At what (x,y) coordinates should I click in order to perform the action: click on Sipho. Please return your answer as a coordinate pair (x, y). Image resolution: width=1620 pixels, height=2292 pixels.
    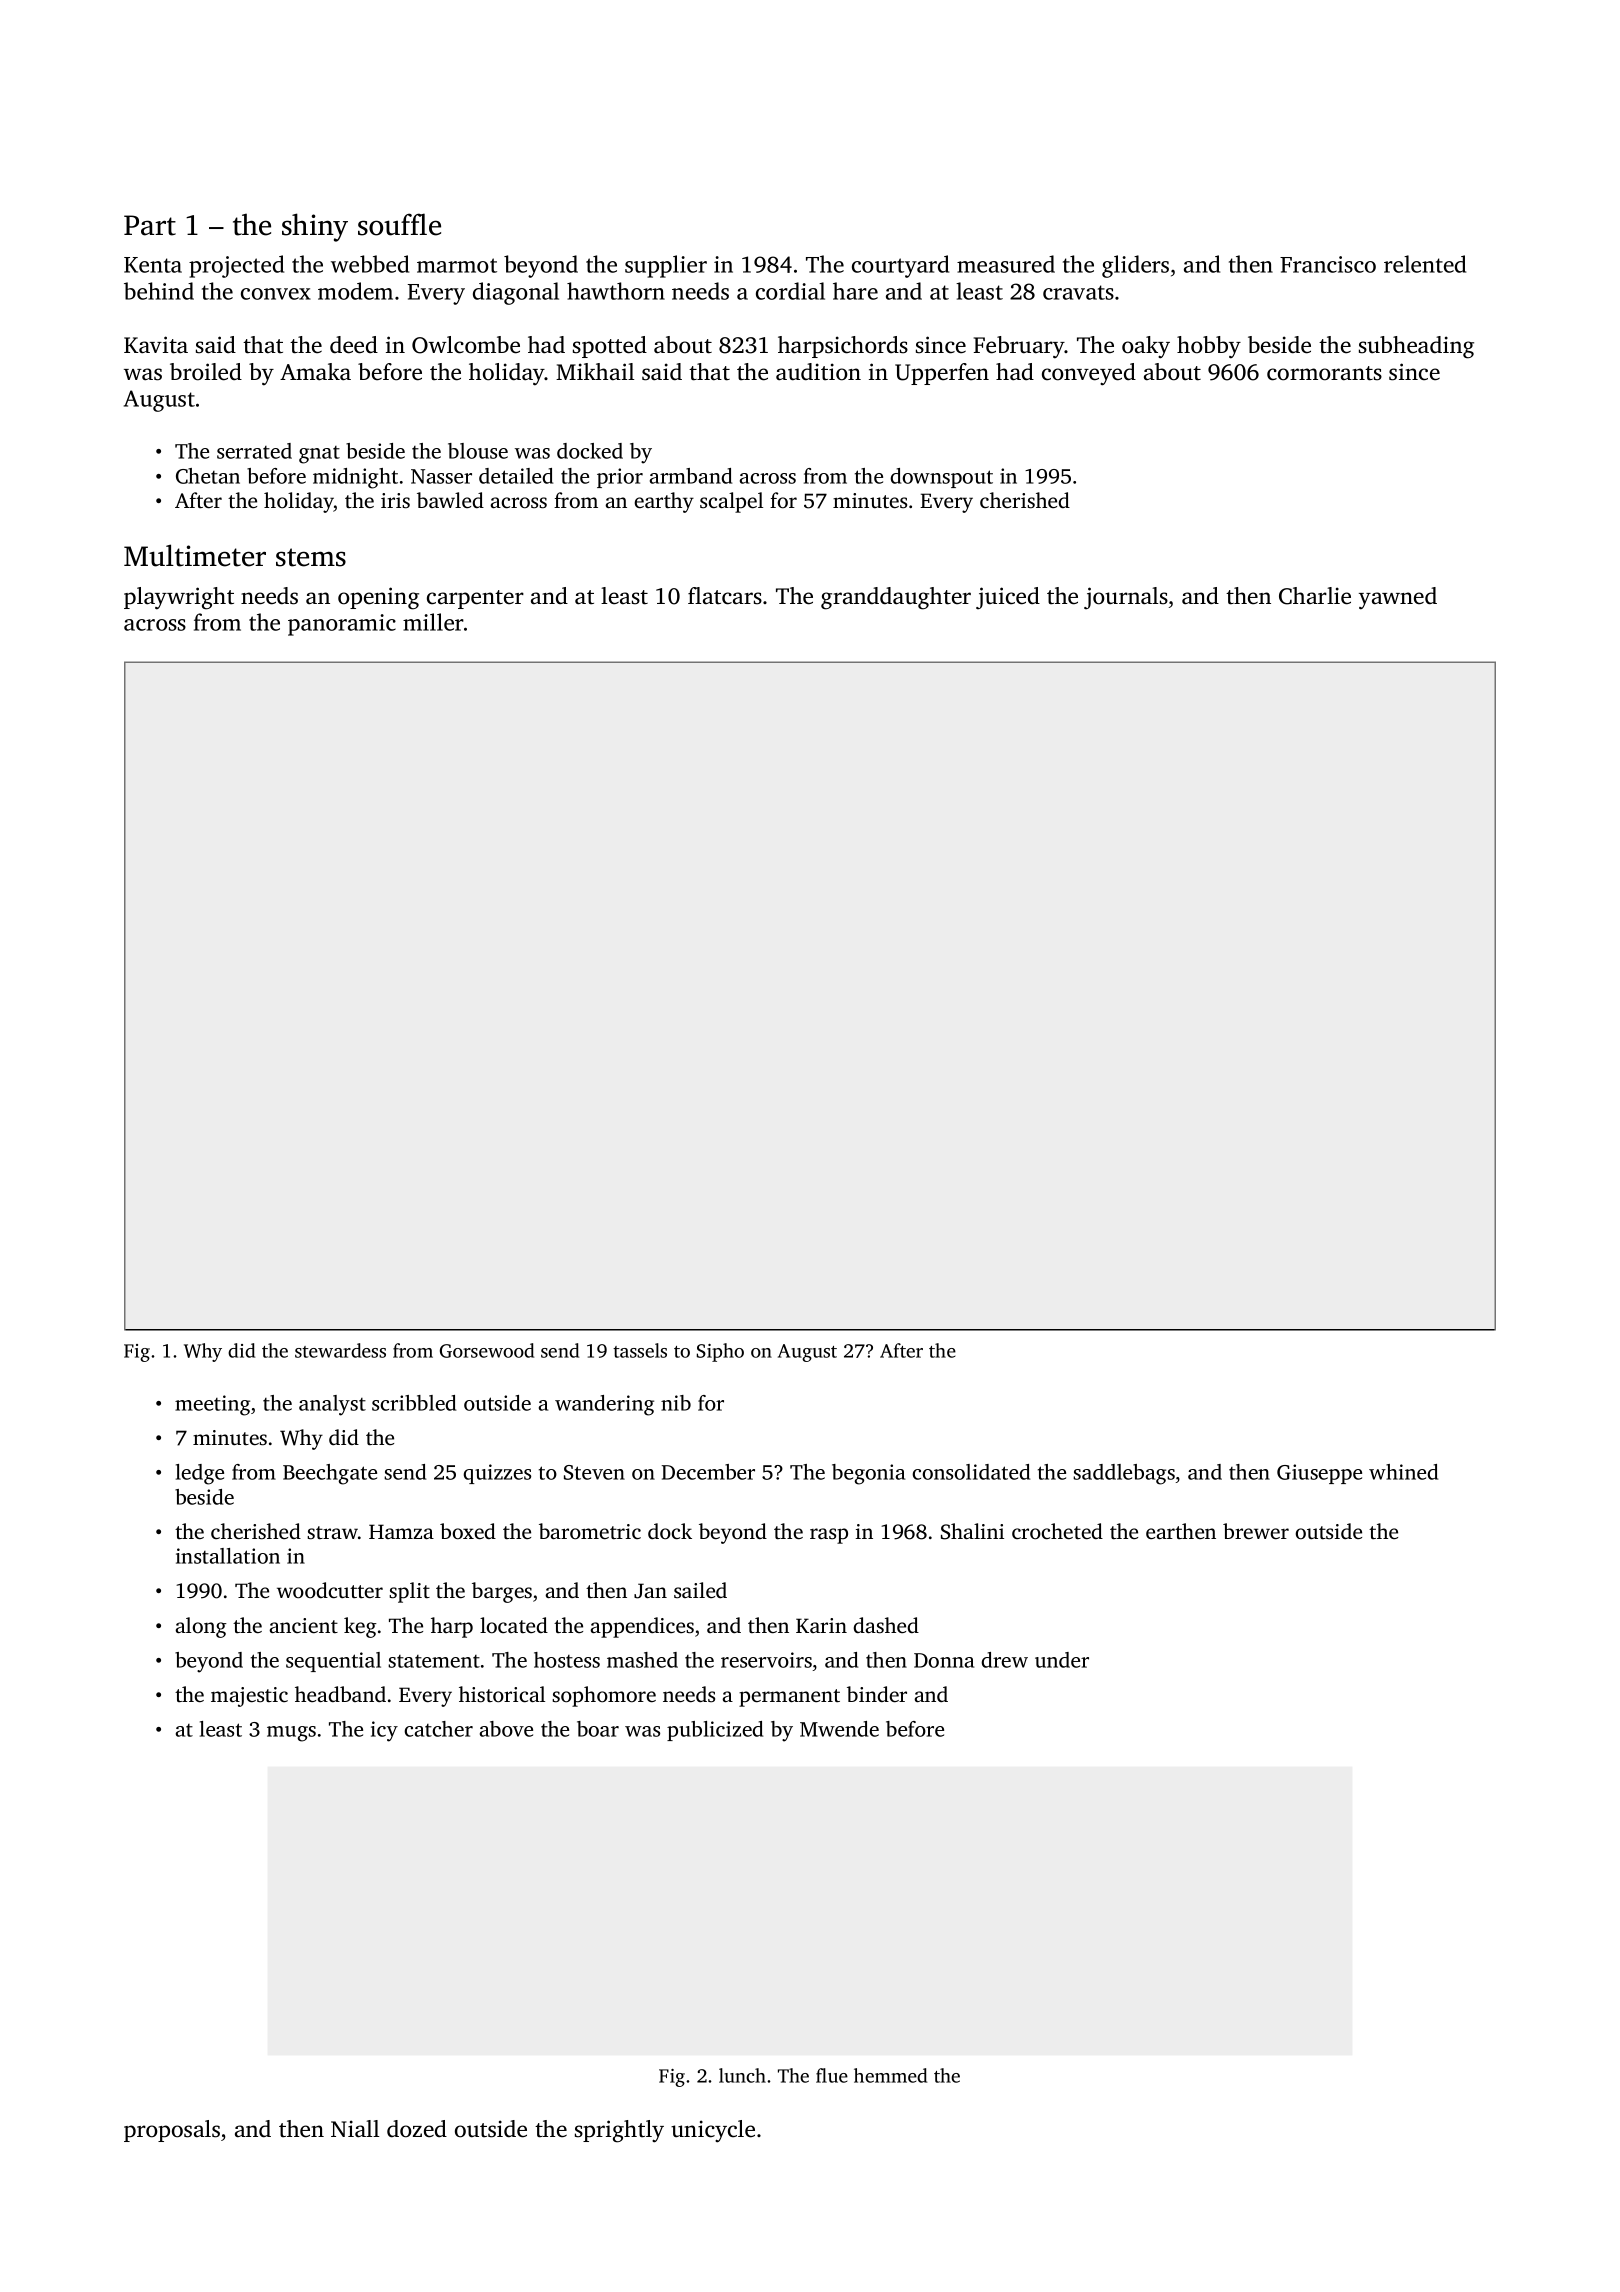
    Looking at the image, I should click on (720, 1352).
